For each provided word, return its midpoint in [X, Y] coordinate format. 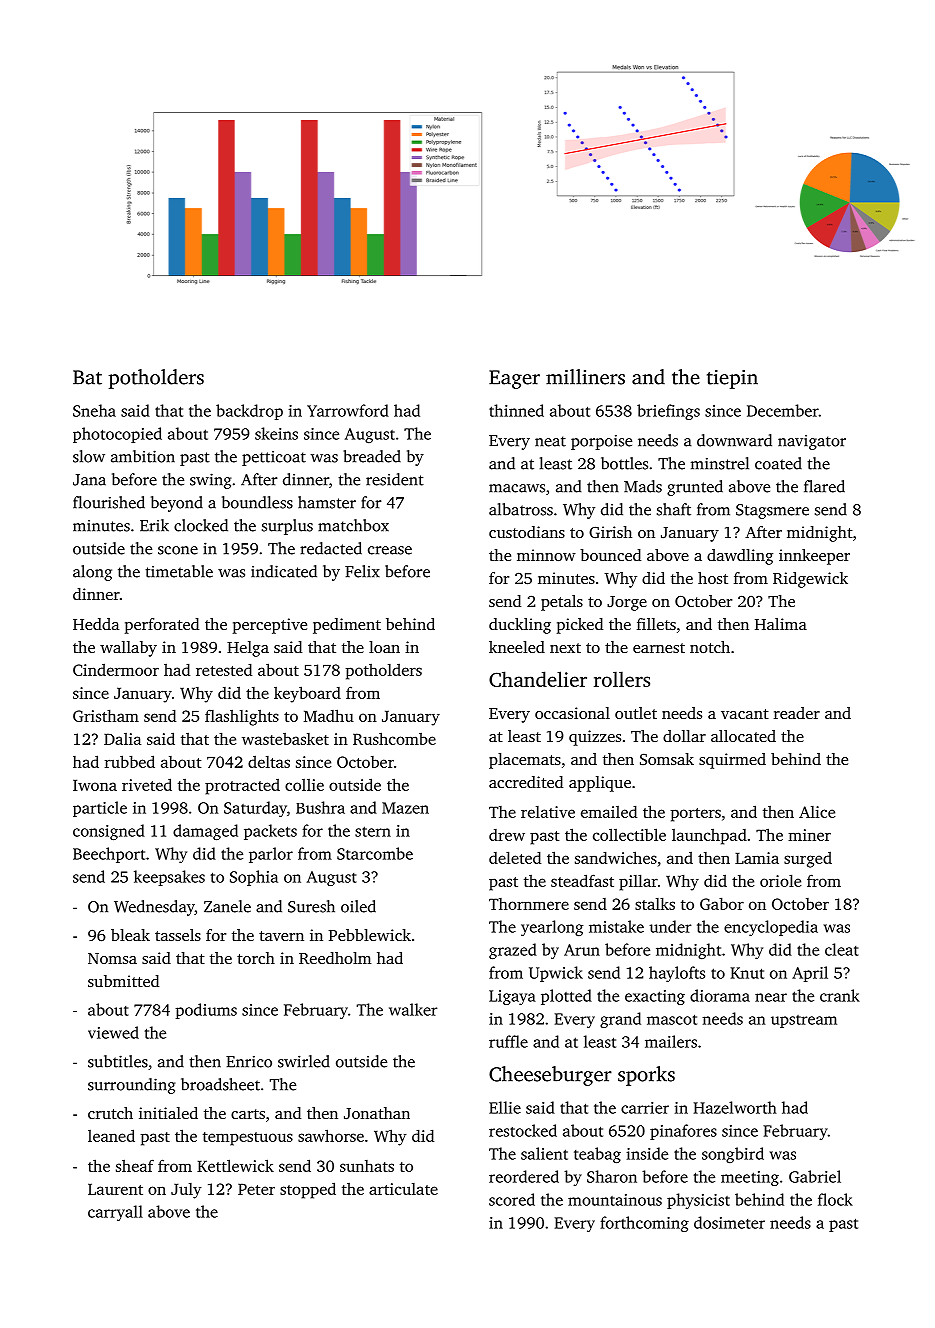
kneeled [517, 647]
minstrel [720, 463]
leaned [111, 1135]
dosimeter [729, 1222]
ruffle [508, 1041]
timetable [179, 571]
